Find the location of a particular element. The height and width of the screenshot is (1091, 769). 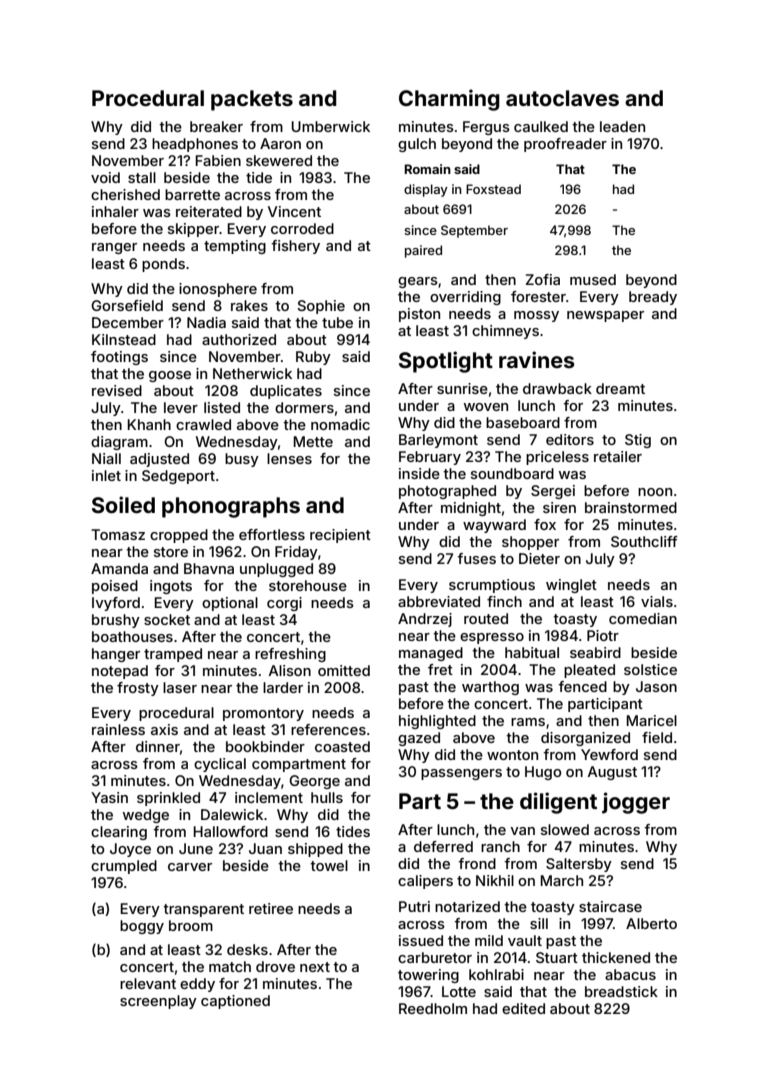

drawback is located at coordinates (557, 388).
